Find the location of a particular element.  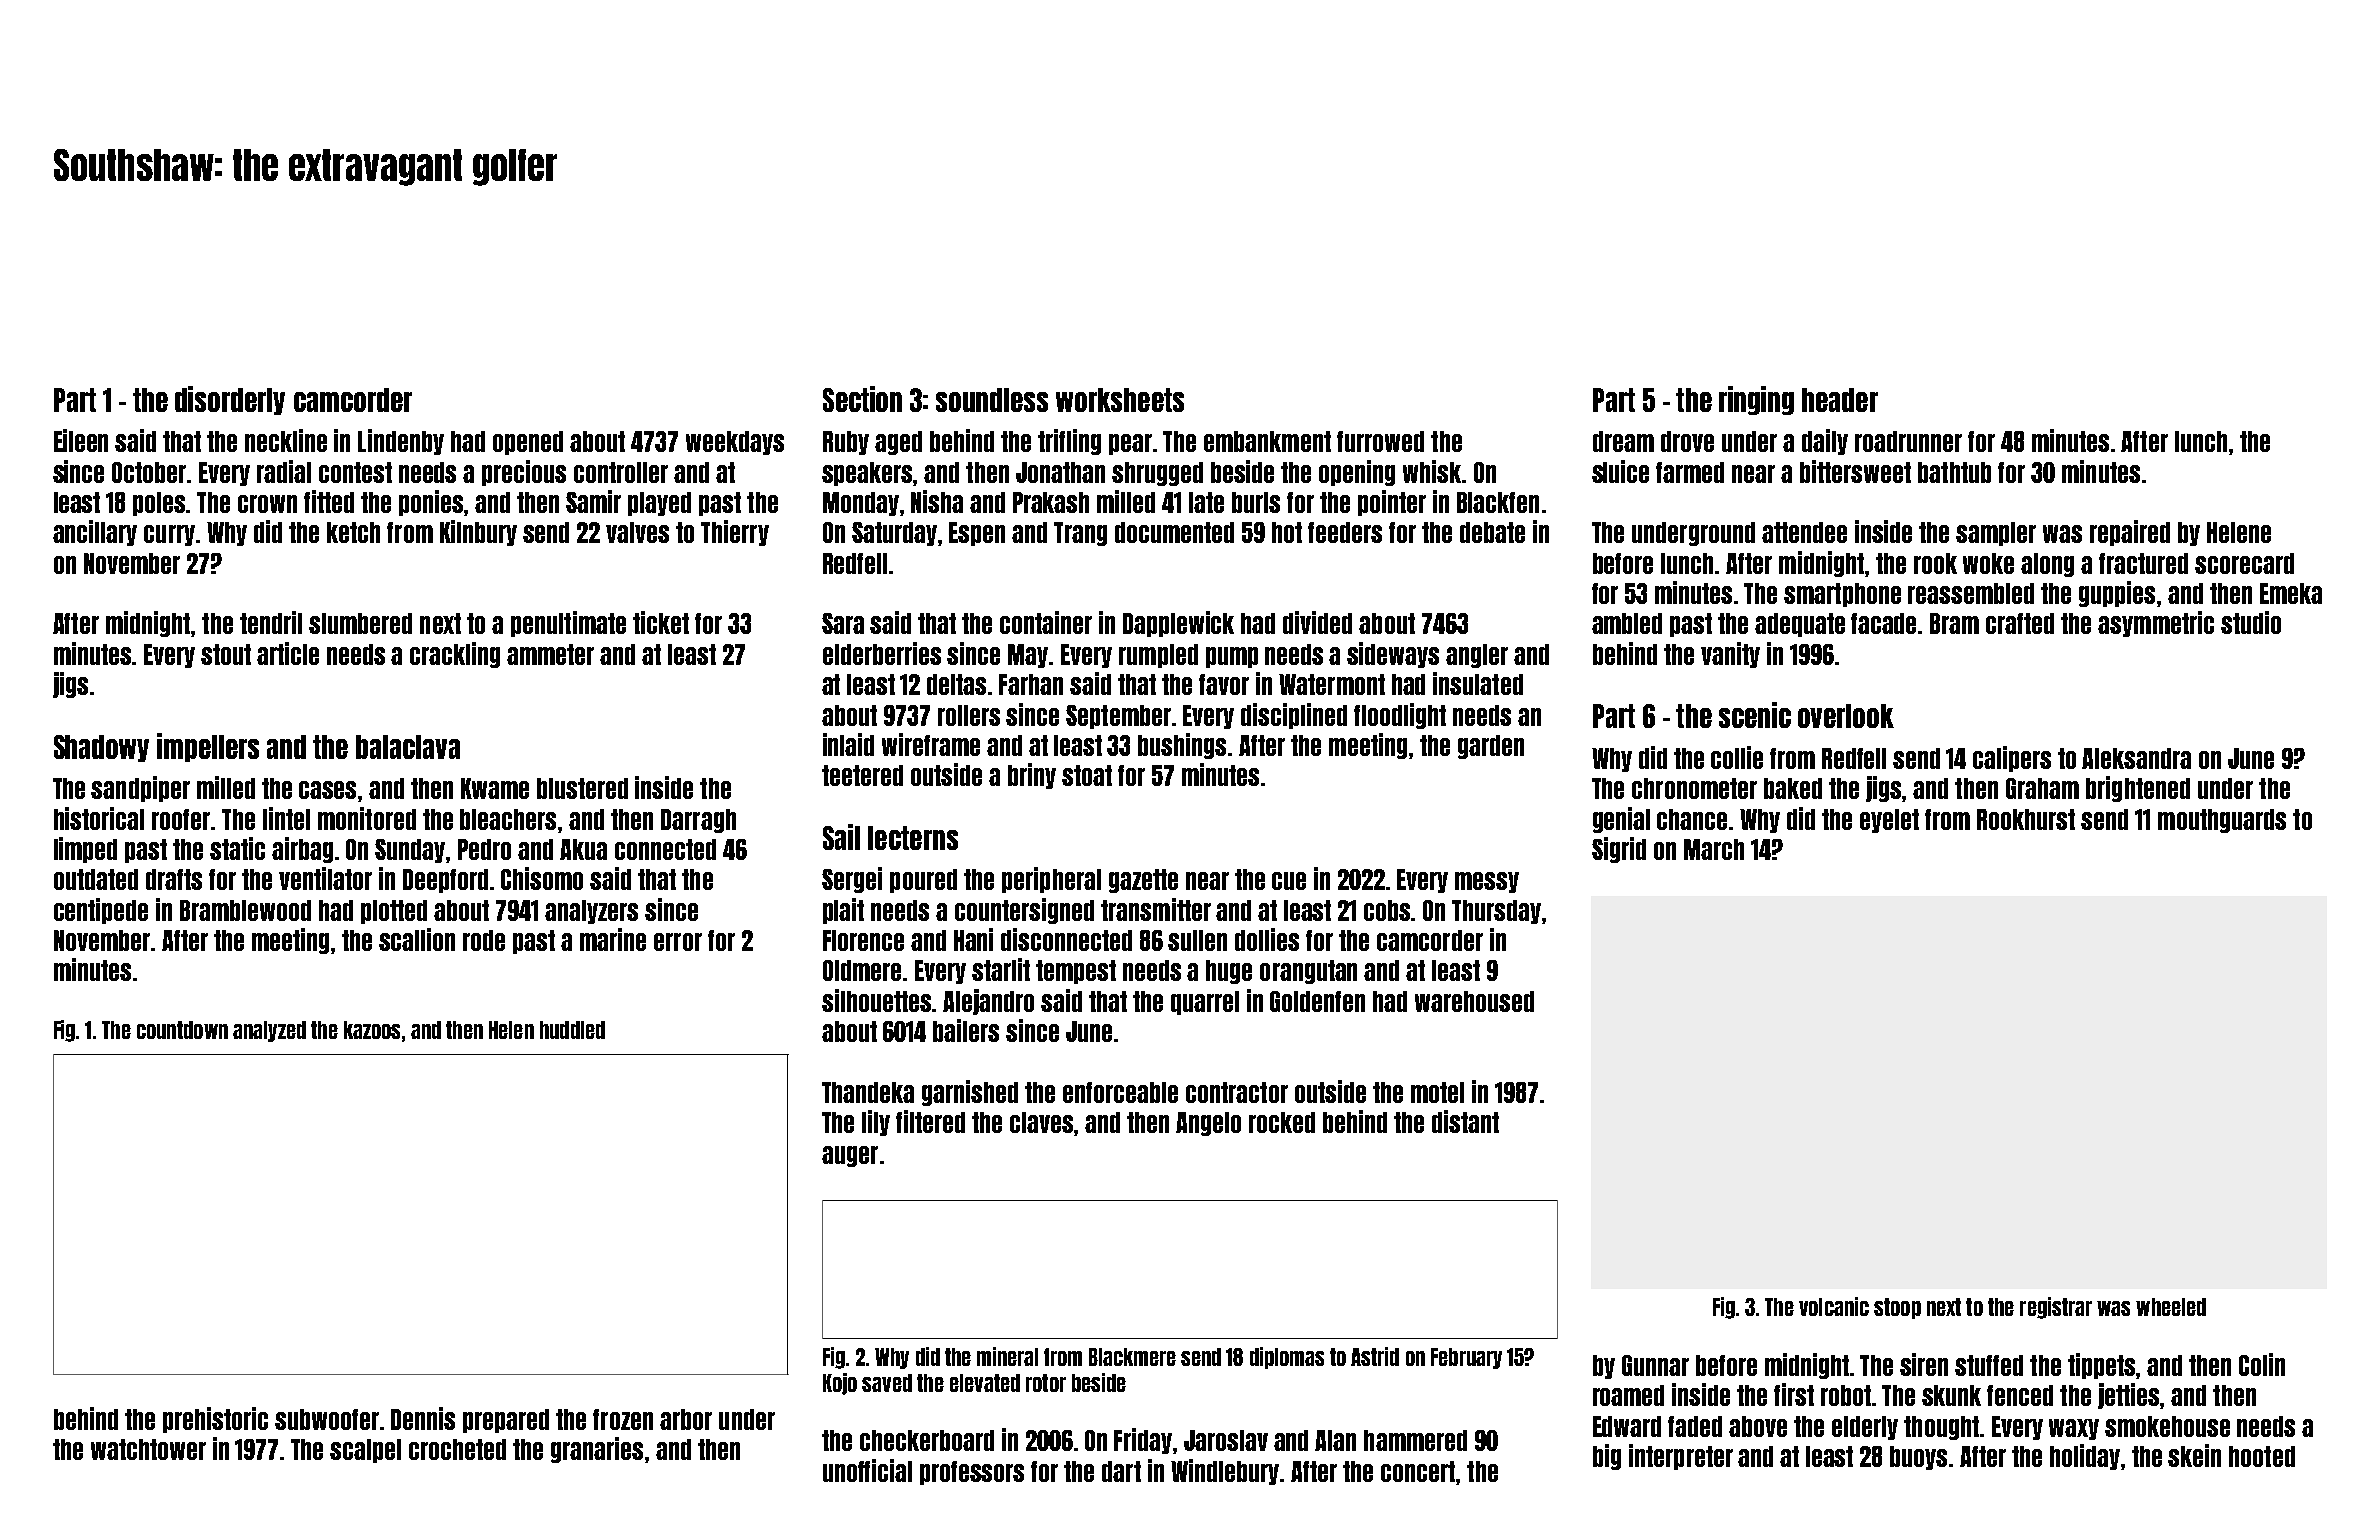

outdated is located at coordinates (96, 879).
